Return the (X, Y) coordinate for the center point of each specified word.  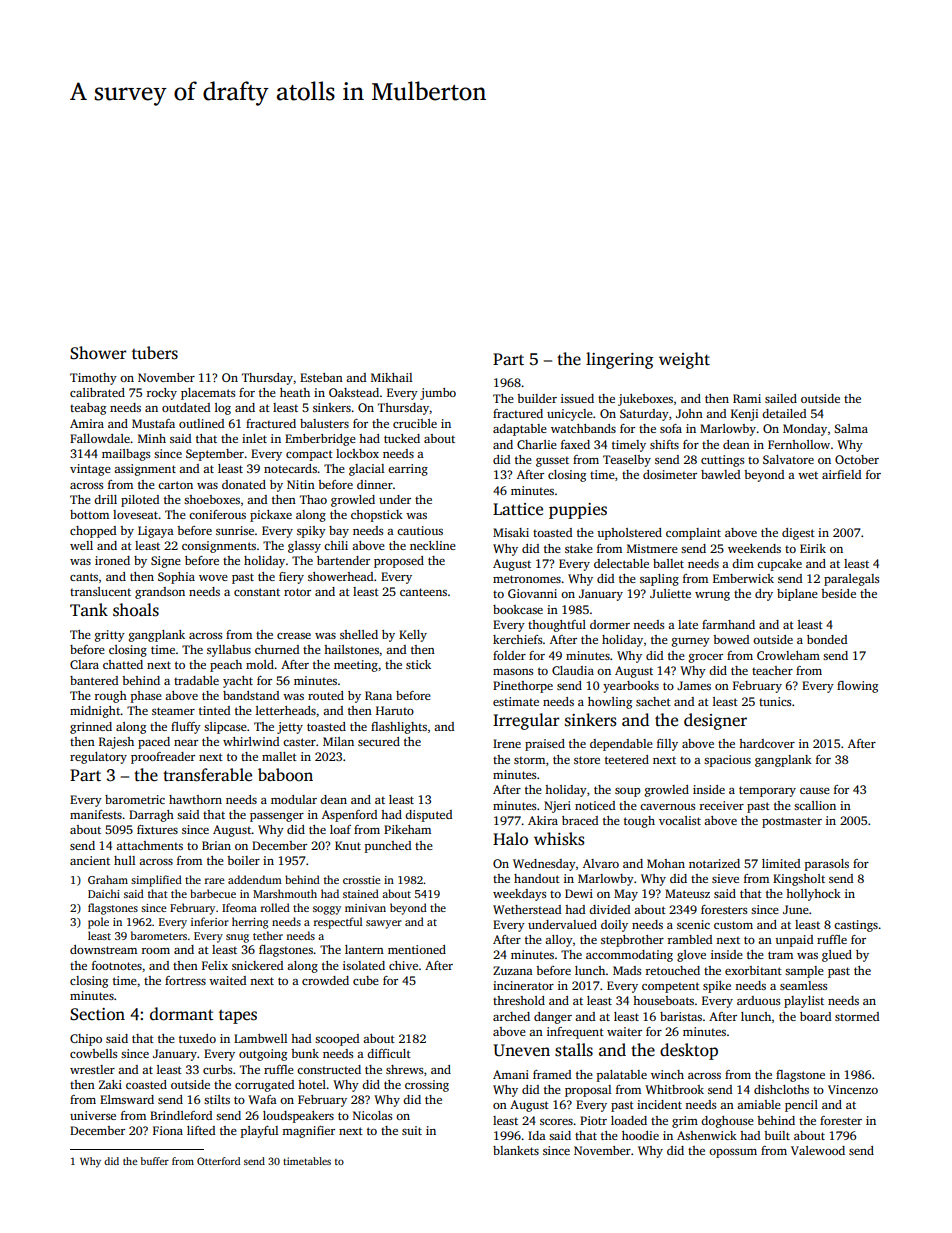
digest (798, 534)
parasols (827, 865)
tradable (196, 680)
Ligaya (156, 532)
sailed (781, 398)
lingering (620, 360)
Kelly (413, 636)
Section (97, 1014)
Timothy (93, 379)
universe (93, 1115)
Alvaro (601, 863)
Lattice (518, 509)
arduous (758, 1000)
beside (838, 593)
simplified (156, 881)
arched (511, 1016)
